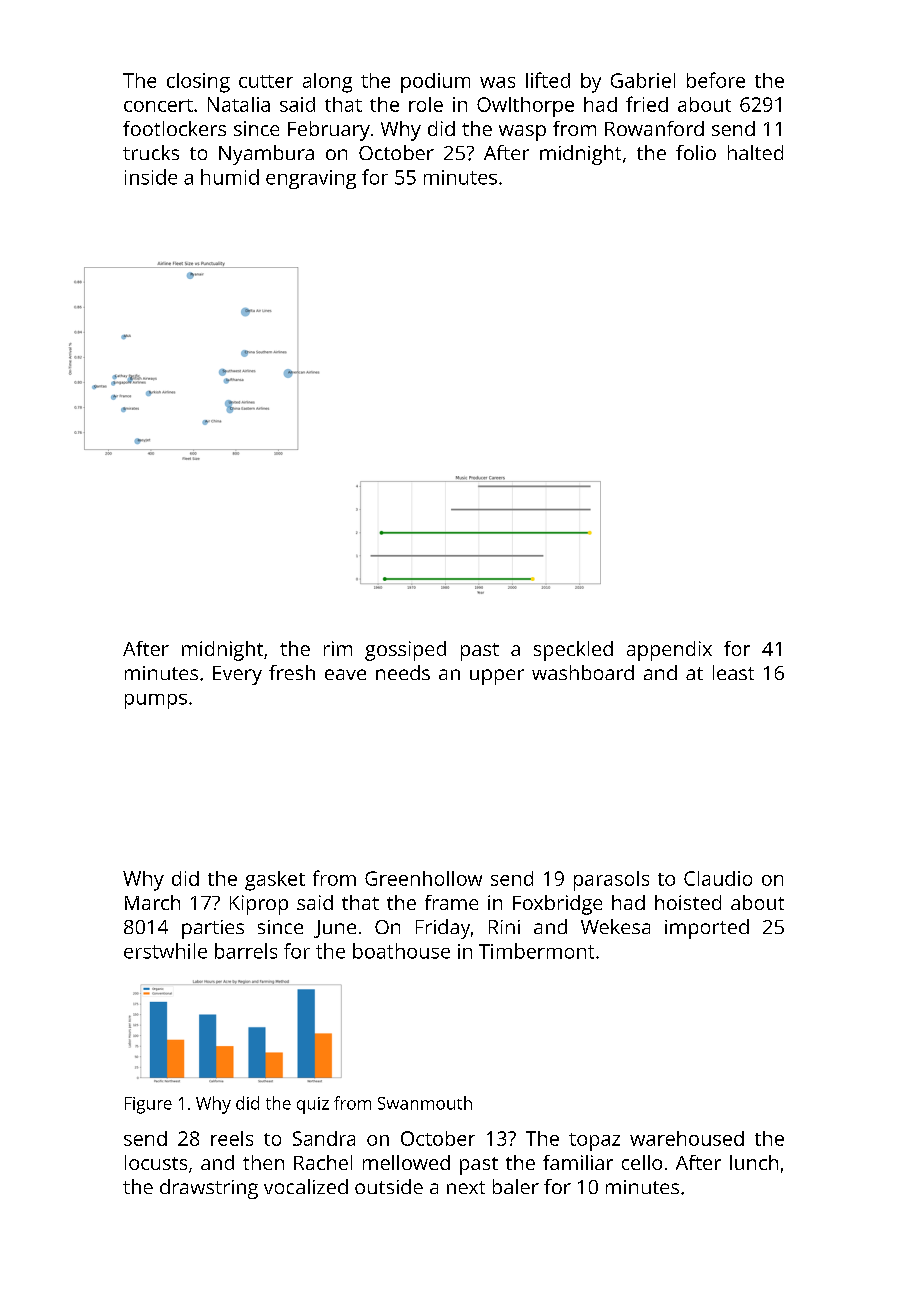  I want to click on barrels, so click(246, 951).
